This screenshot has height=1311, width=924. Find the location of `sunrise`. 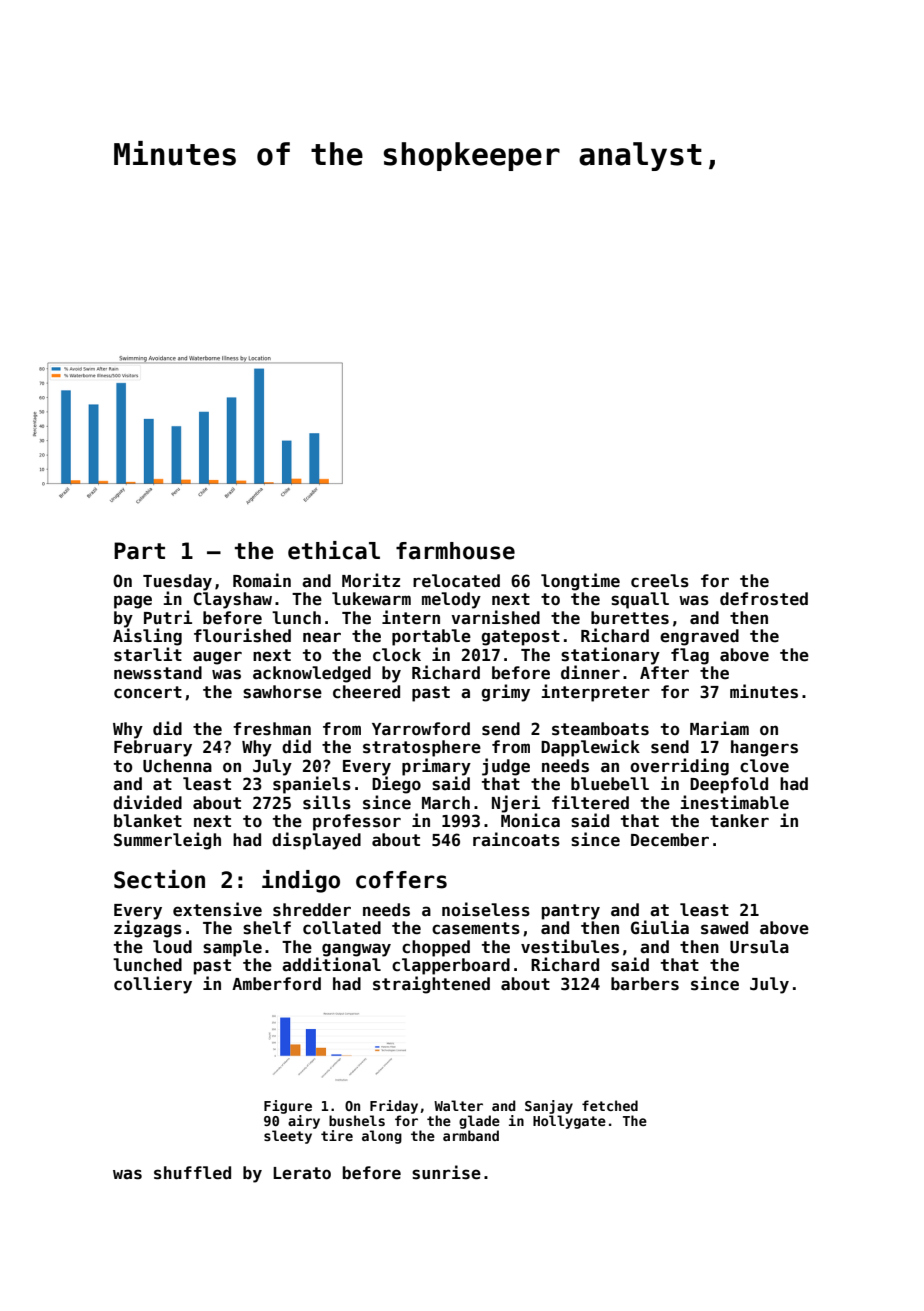

sunrise is located at coordinates (446, 1172).
